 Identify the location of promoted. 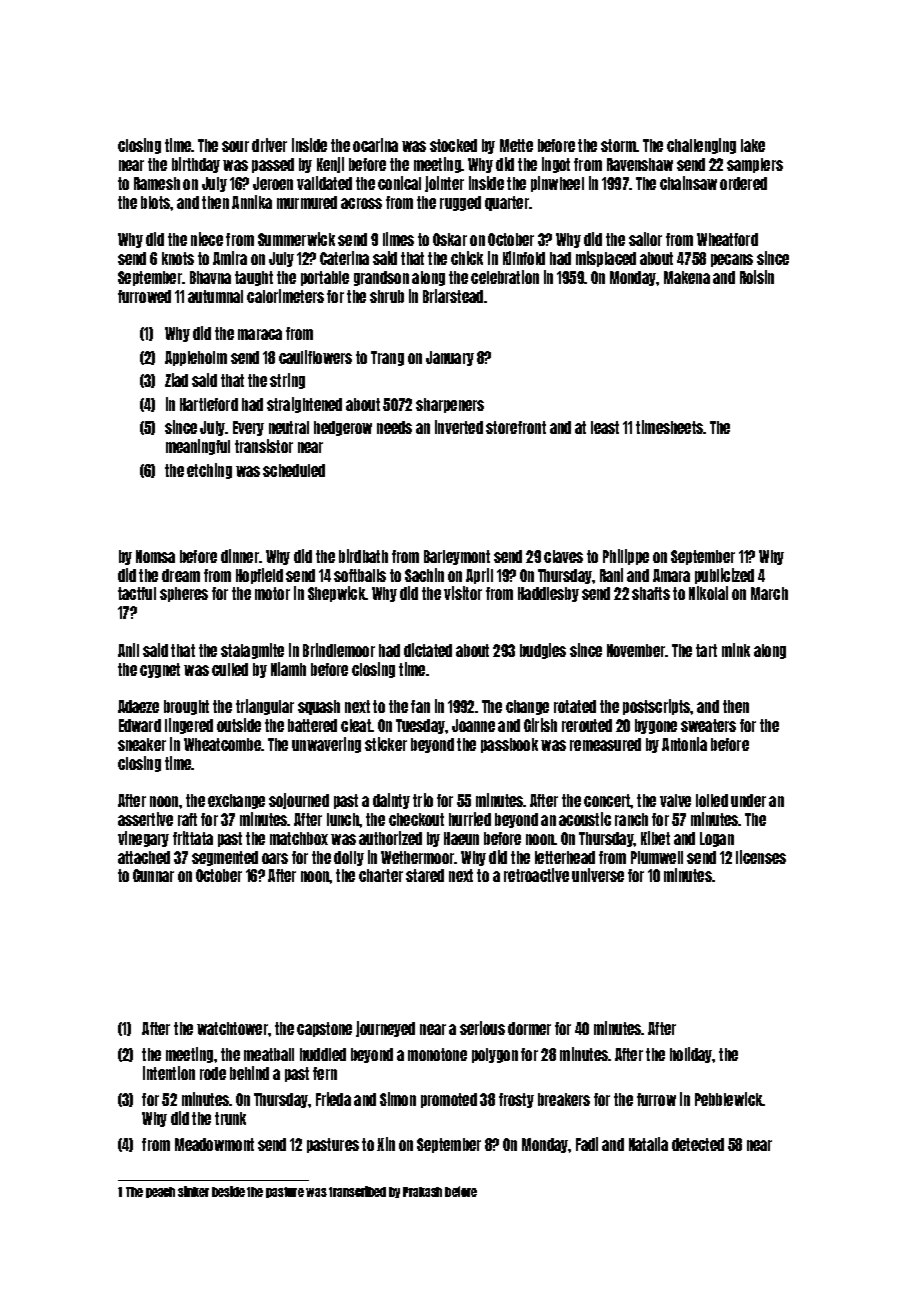
(449, 1100).
